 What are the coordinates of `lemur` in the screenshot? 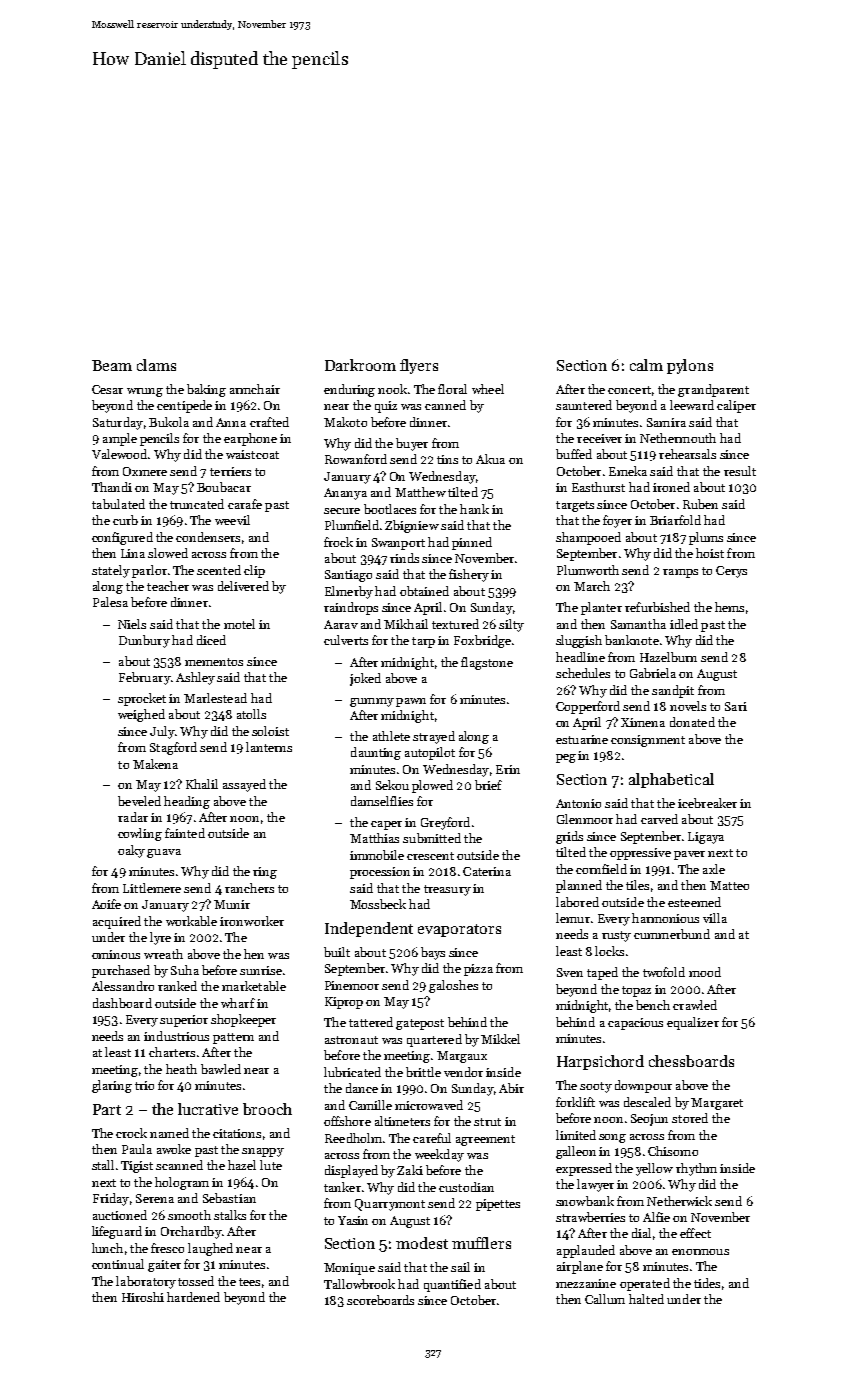 It's located at (573, 918).
